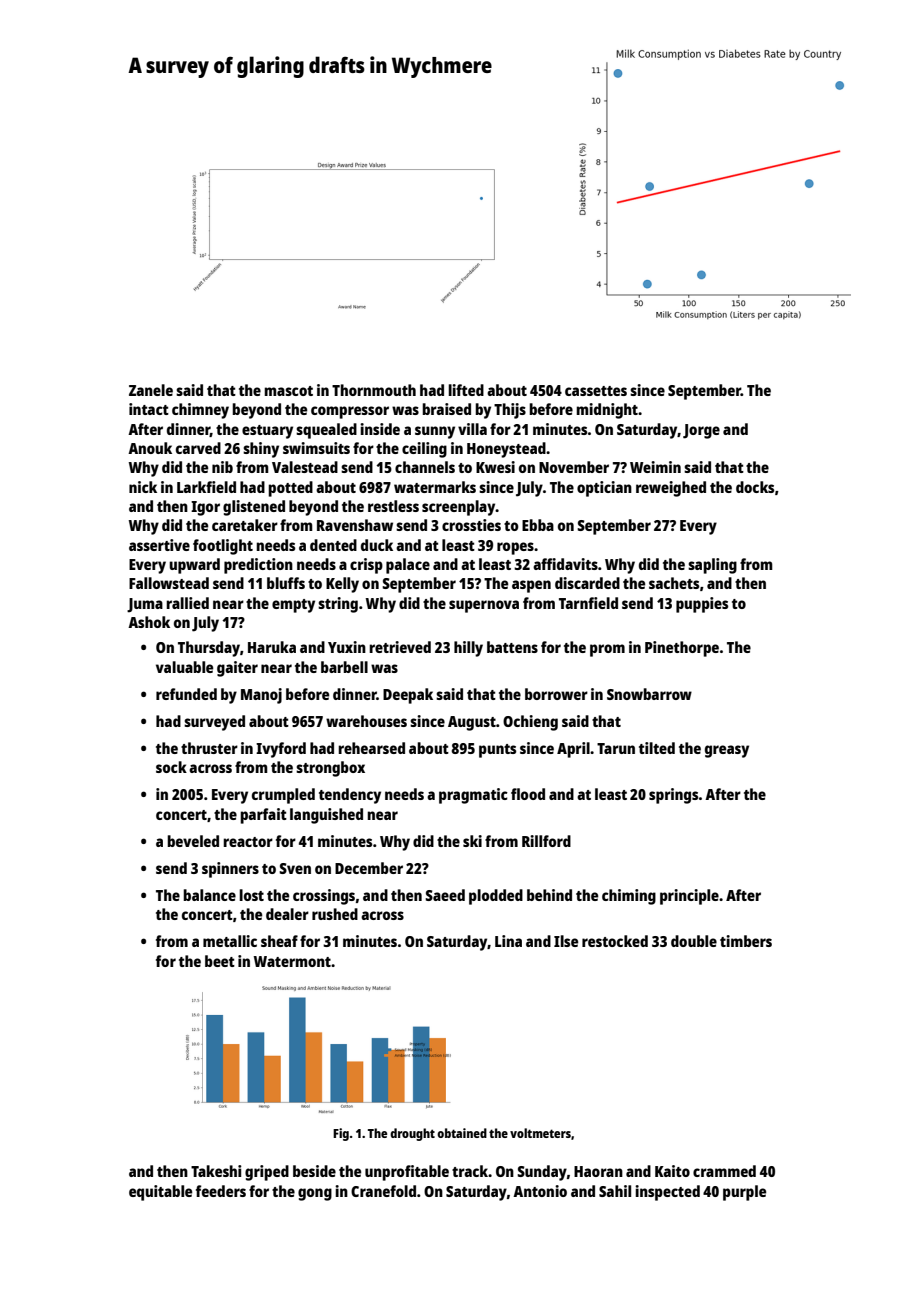  Describe the element at coordinates (538, 525) in the page. I see `Ebba` at that location.
